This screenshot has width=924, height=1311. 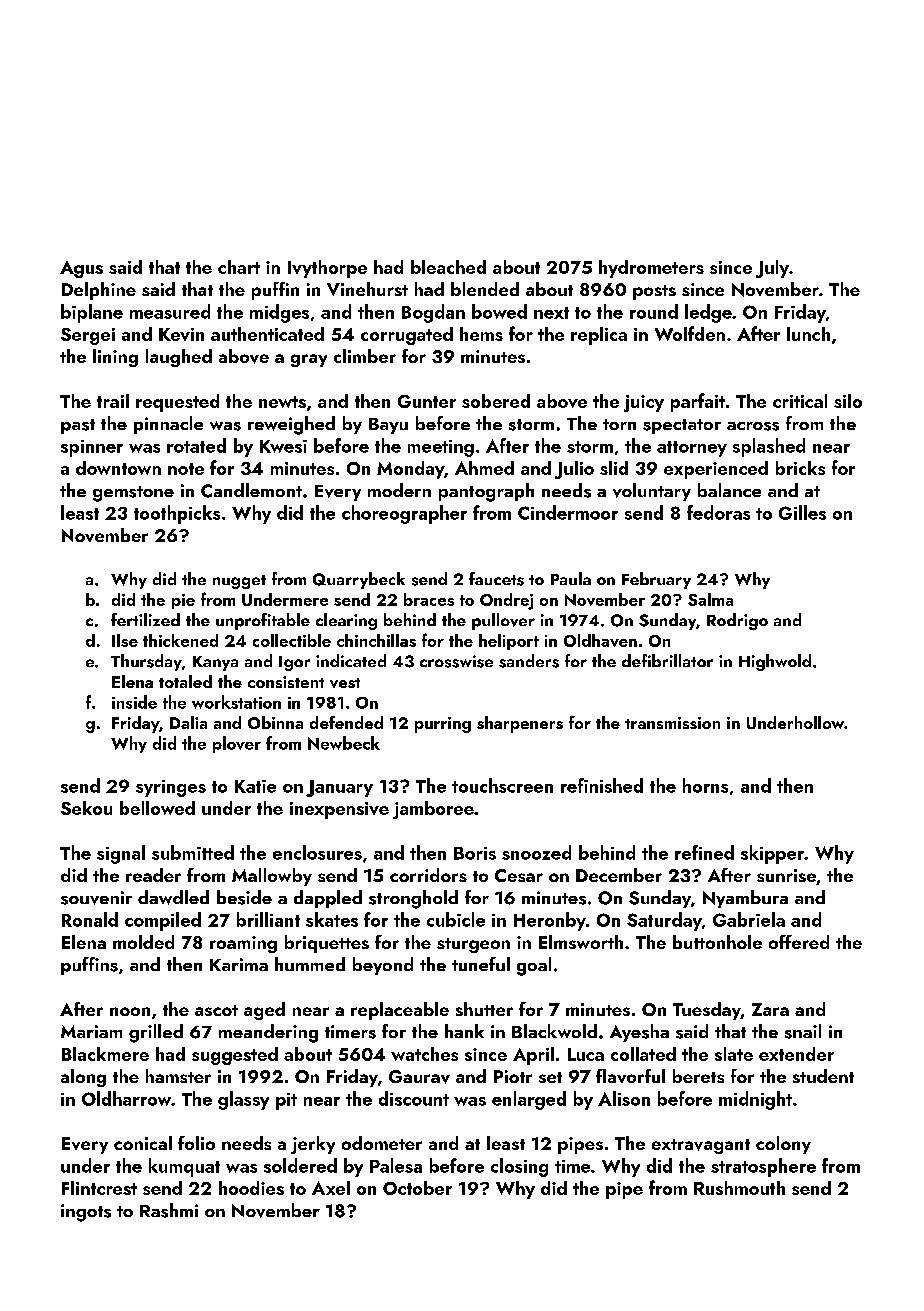 I want to click on Ilse, so click(x=125, y=640).
